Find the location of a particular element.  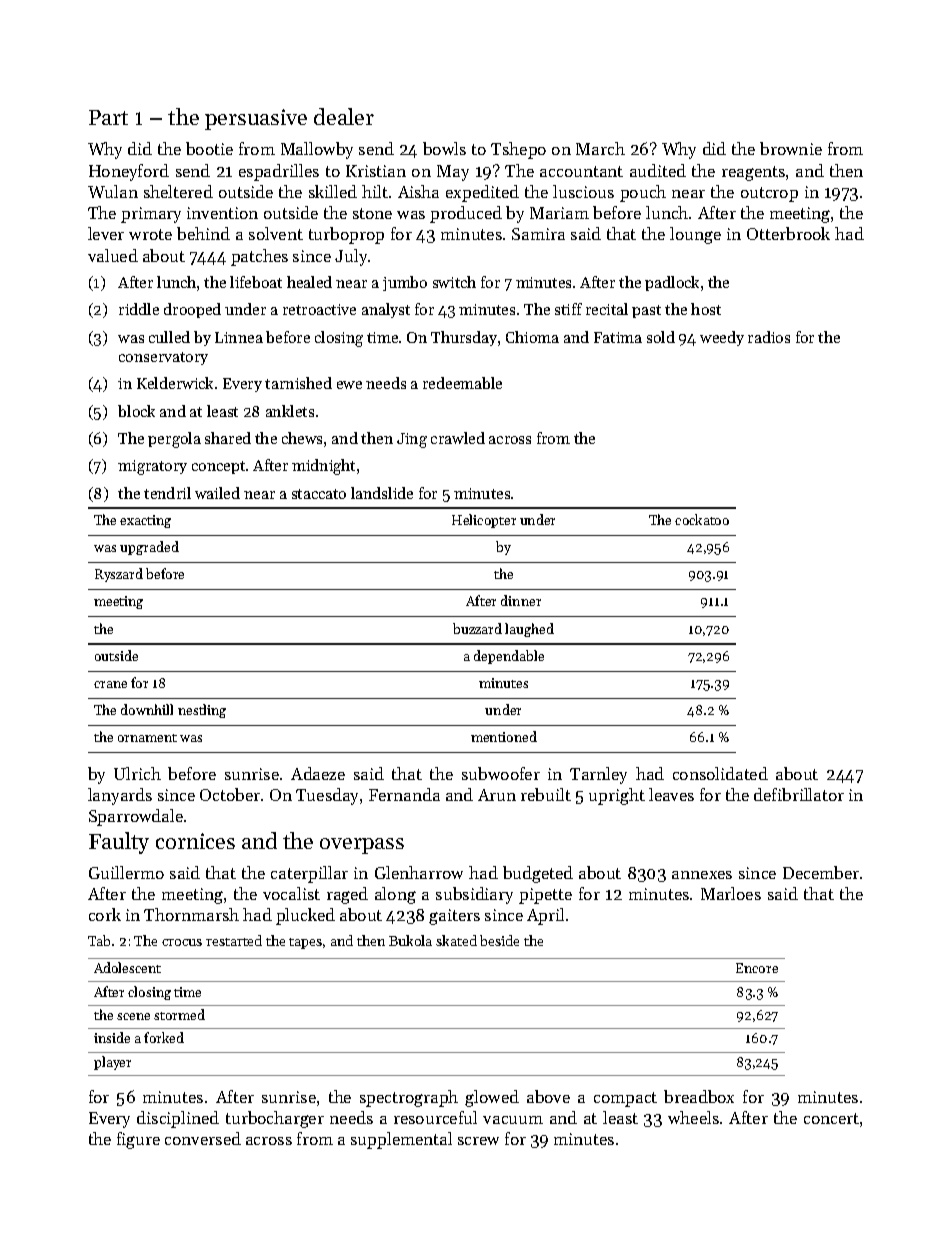

brownie is located at coordinates (791, 148).
